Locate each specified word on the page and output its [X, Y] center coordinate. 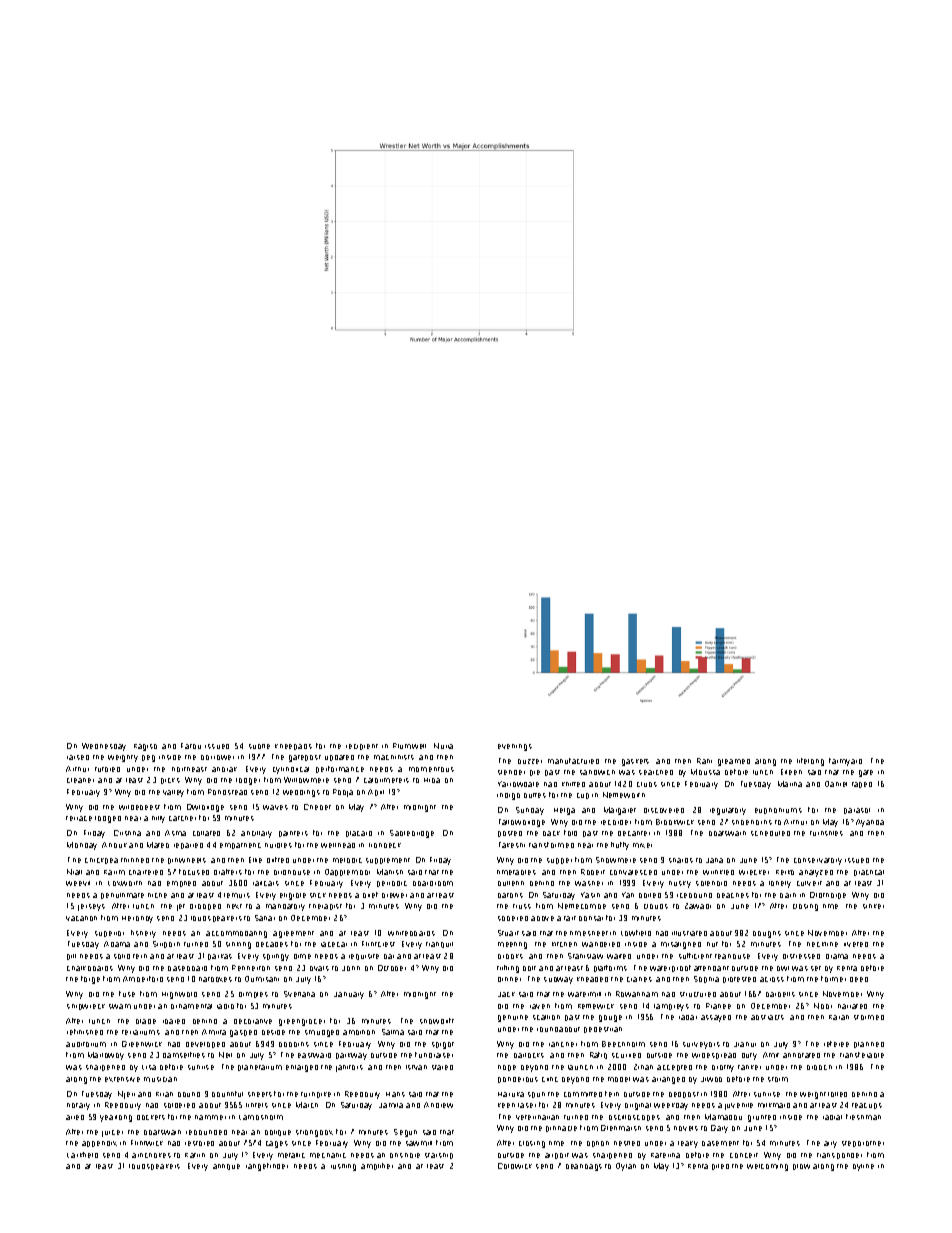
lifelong [810, 762]
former [833, 979]
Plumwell [409, 746]
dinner [509, 979]
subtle [259, 746]
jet [181, 907]
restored [199, 1143]
